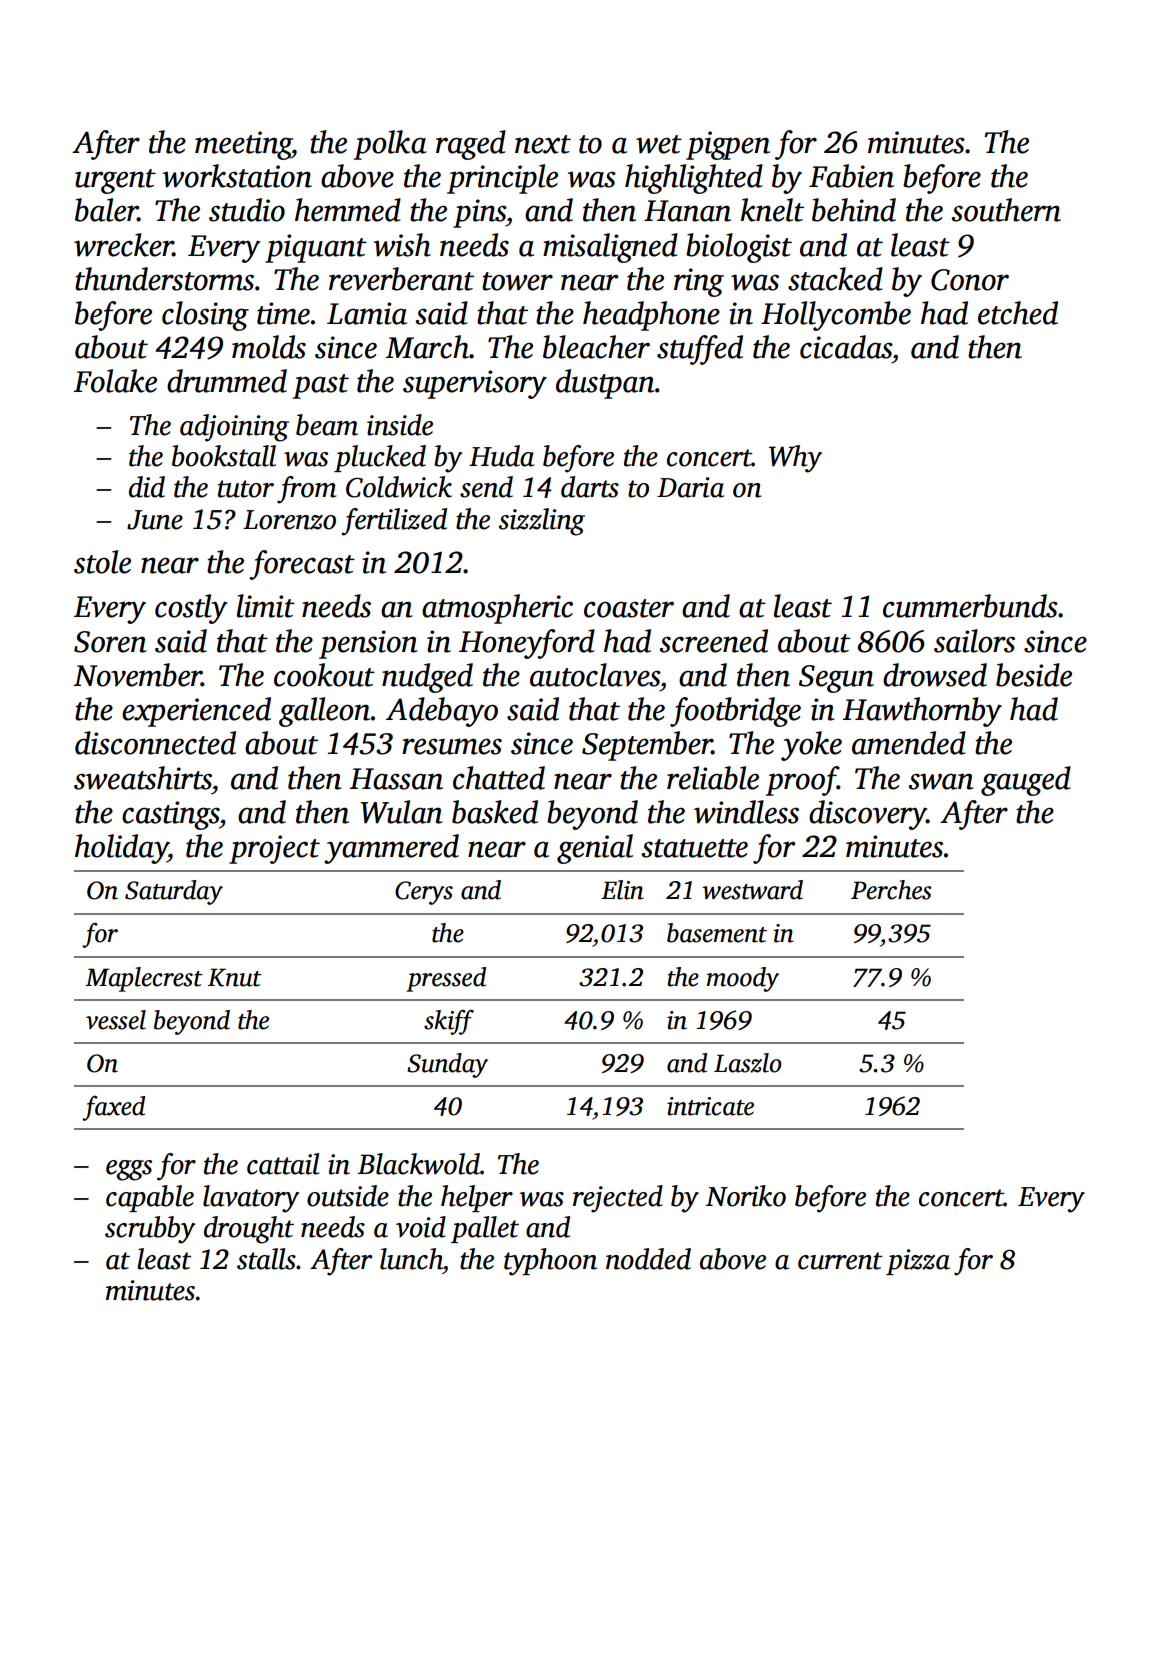 This screenshot has width=1165, height=1654. Describe the element at coordinates (327, 425) in the screenshot. I see `beam` at that location.
